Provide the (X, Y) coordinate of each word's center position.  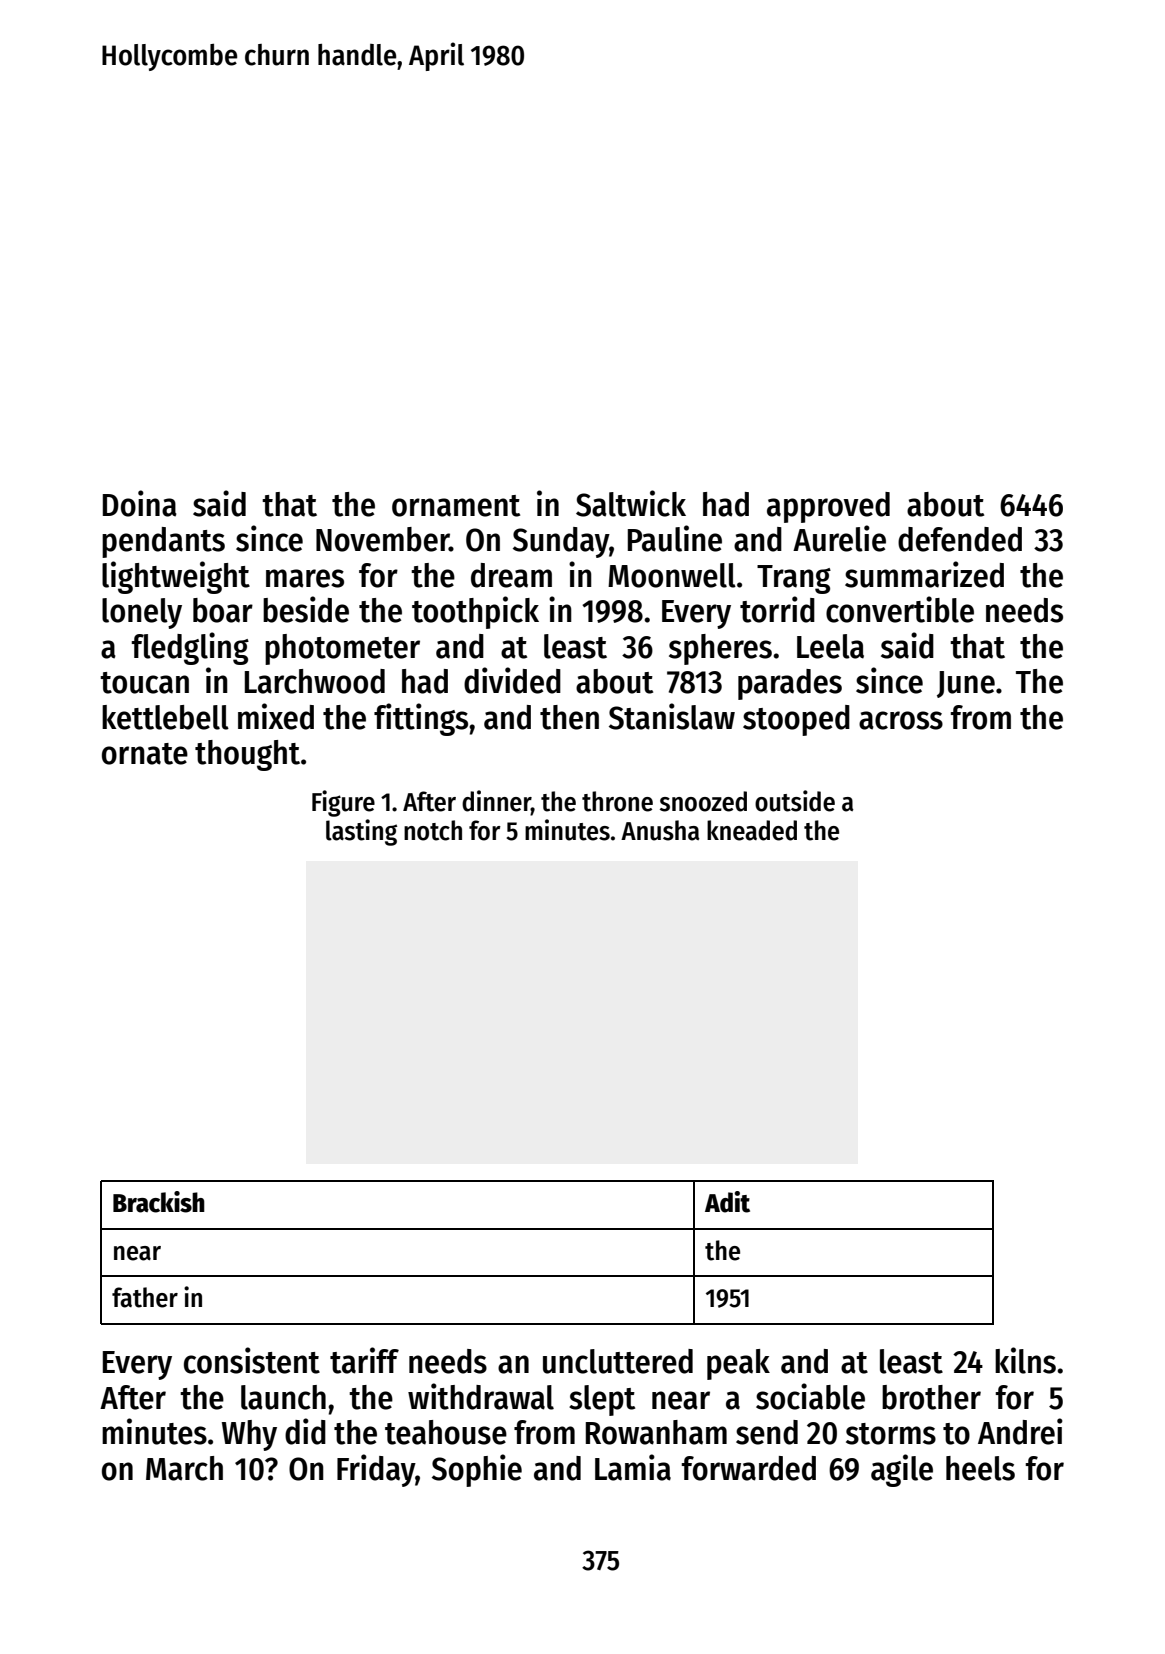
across (901, 720)
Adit (727, 1202)
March (184, 1468)
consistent (252, 1360)
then (569, 717)
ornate (145, 754)
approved (828, 507)
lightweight (176, 577)
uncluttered (618, 1361)
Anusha (660, 830)
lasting (361, 832)
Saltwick (631, 503)
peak (738, 1364)
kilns (1025, 1360)
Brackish (159, 1202)
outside (795, 801)
